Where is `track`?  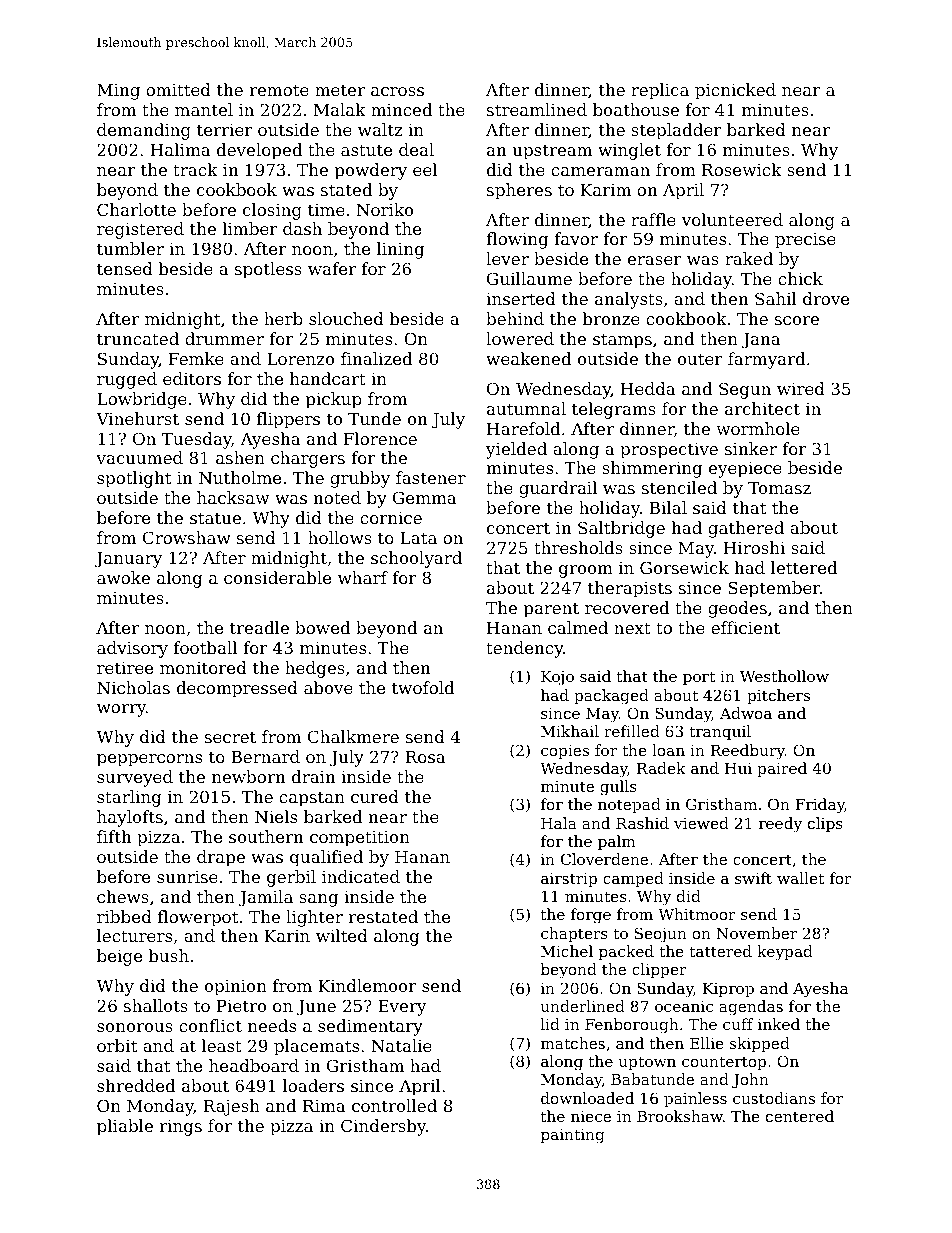
track is located at coordinates (195, 169).
